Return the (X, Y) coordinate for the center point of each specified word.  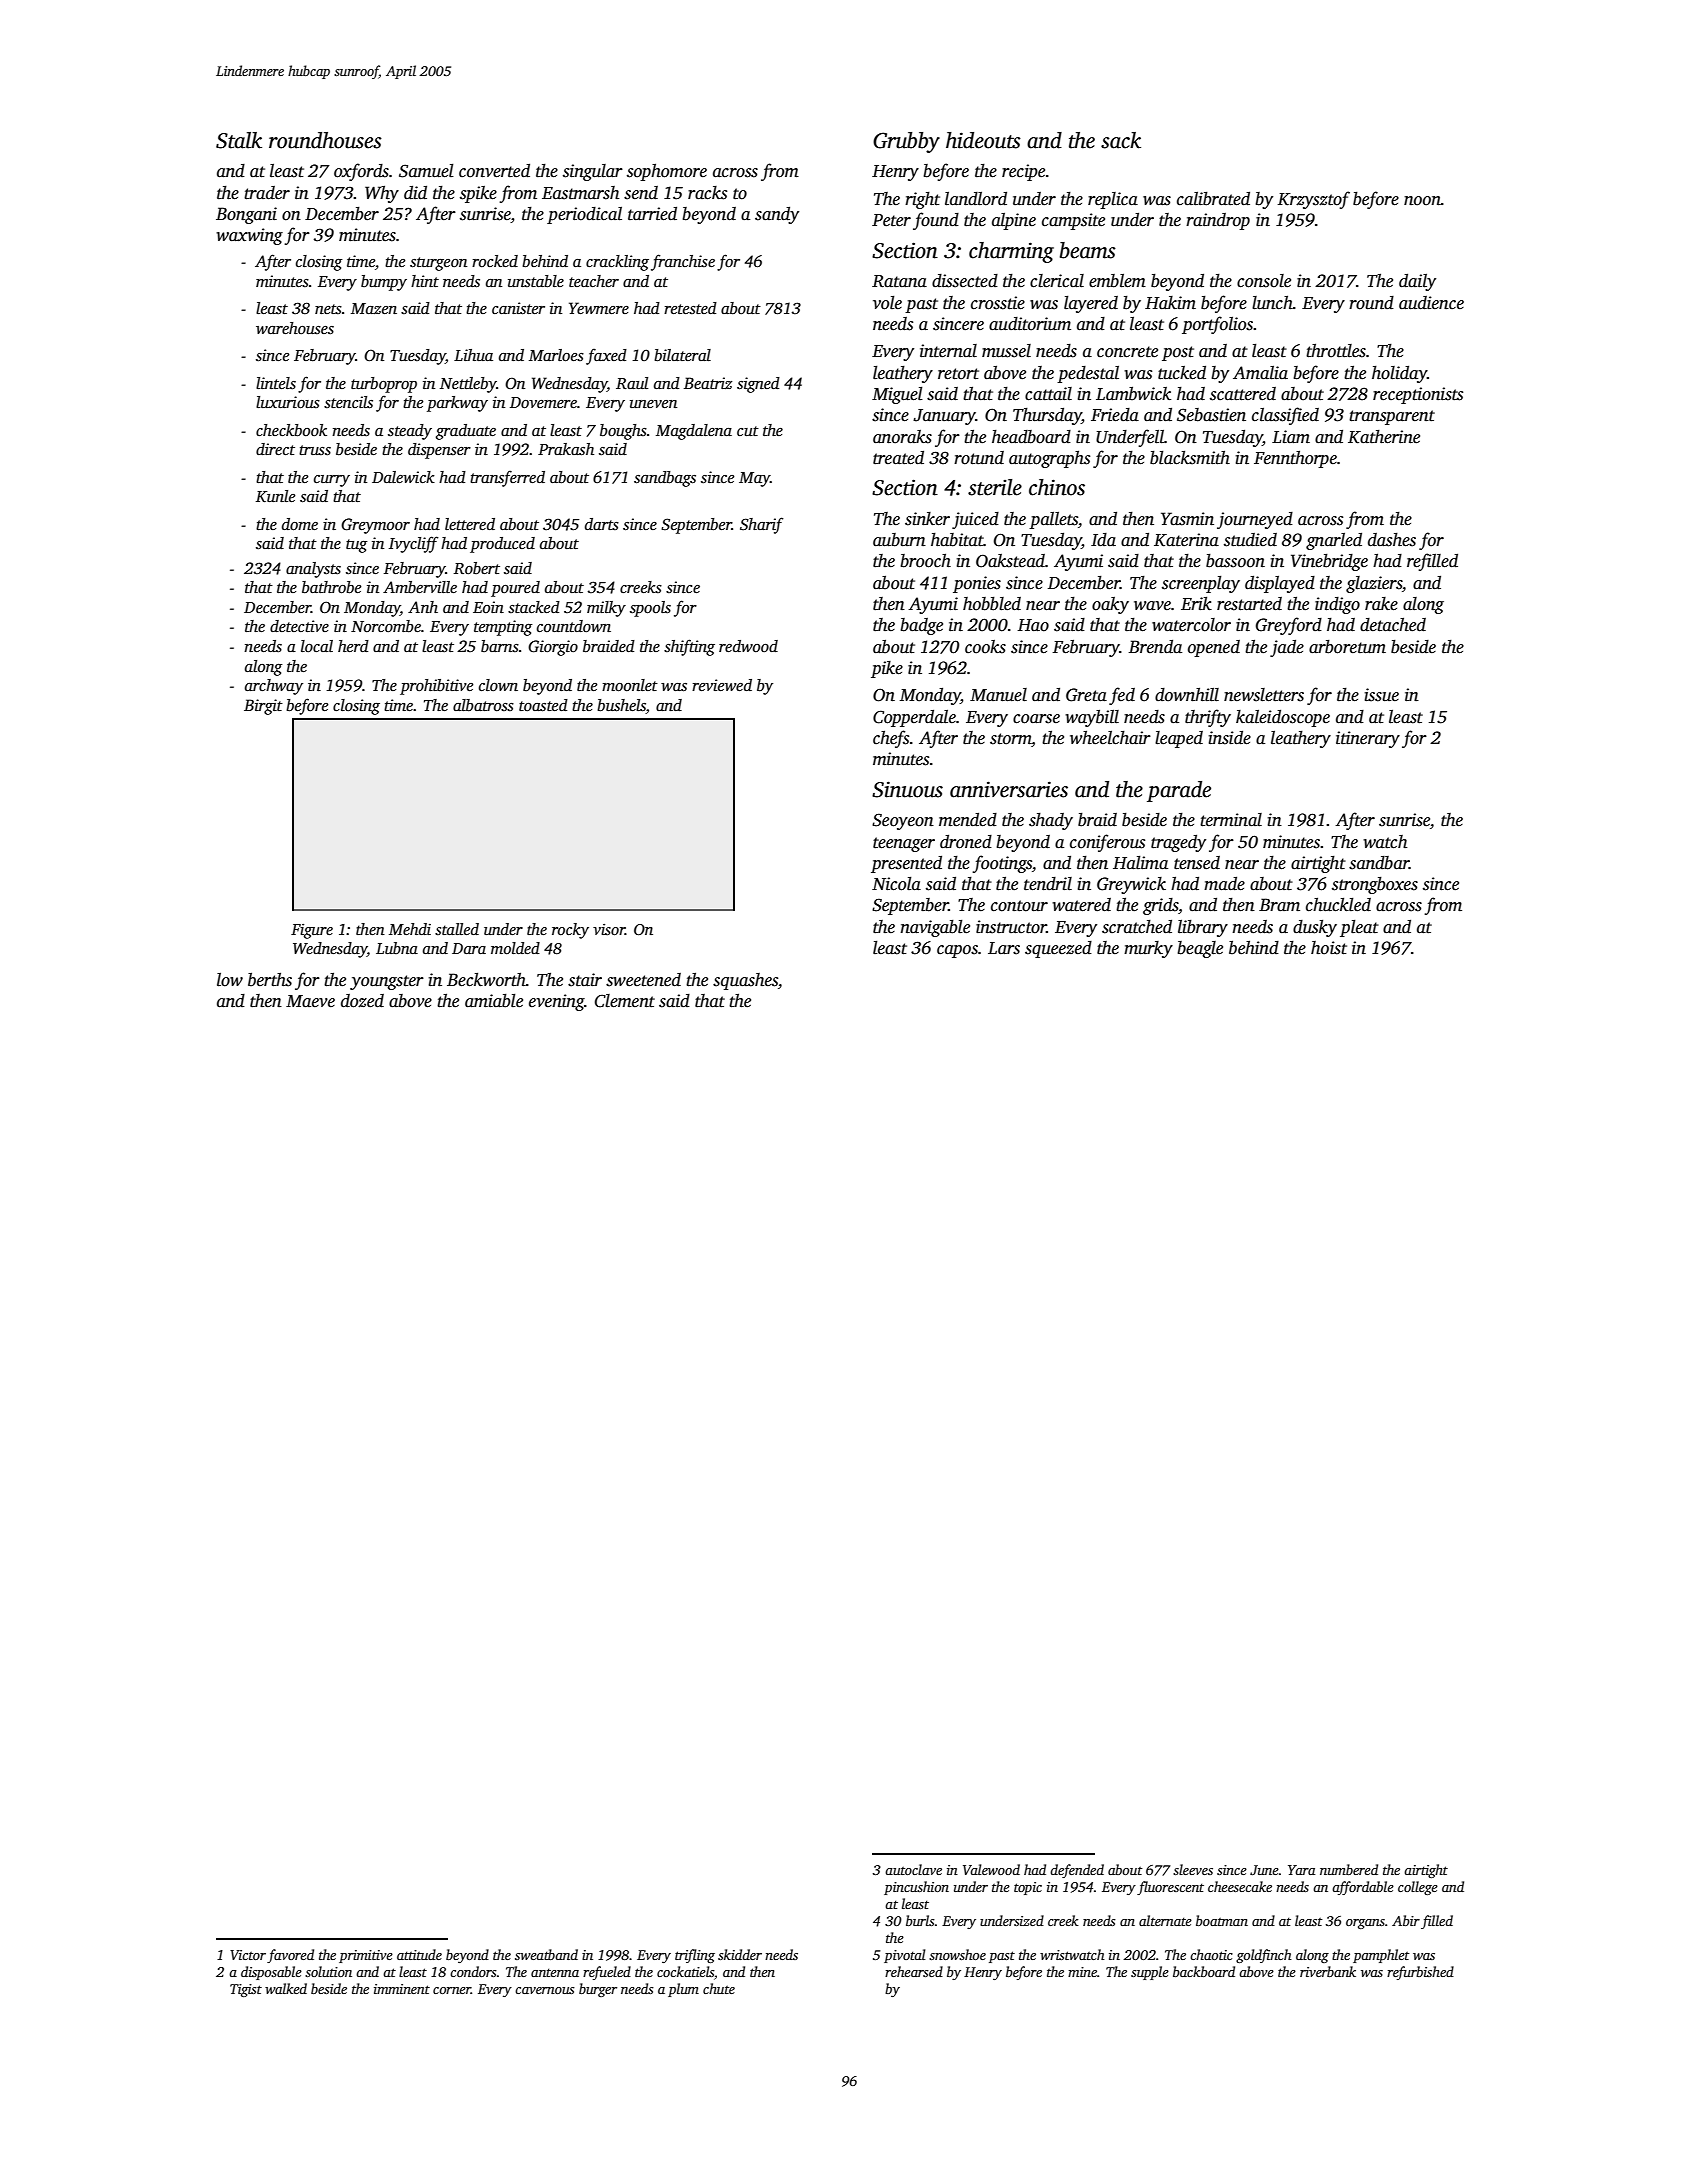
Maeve (310, 1001)
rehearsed (914, 1971)
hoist (1329, 948)
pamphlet (1381, 1956)
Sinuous (907, 789)
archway (274, 687)
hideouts (983, 140)
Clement (625, 1001)
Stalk (239, 140)
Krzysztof (1313, 200)
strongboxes (1375, 885)
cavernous (545, 1990)
